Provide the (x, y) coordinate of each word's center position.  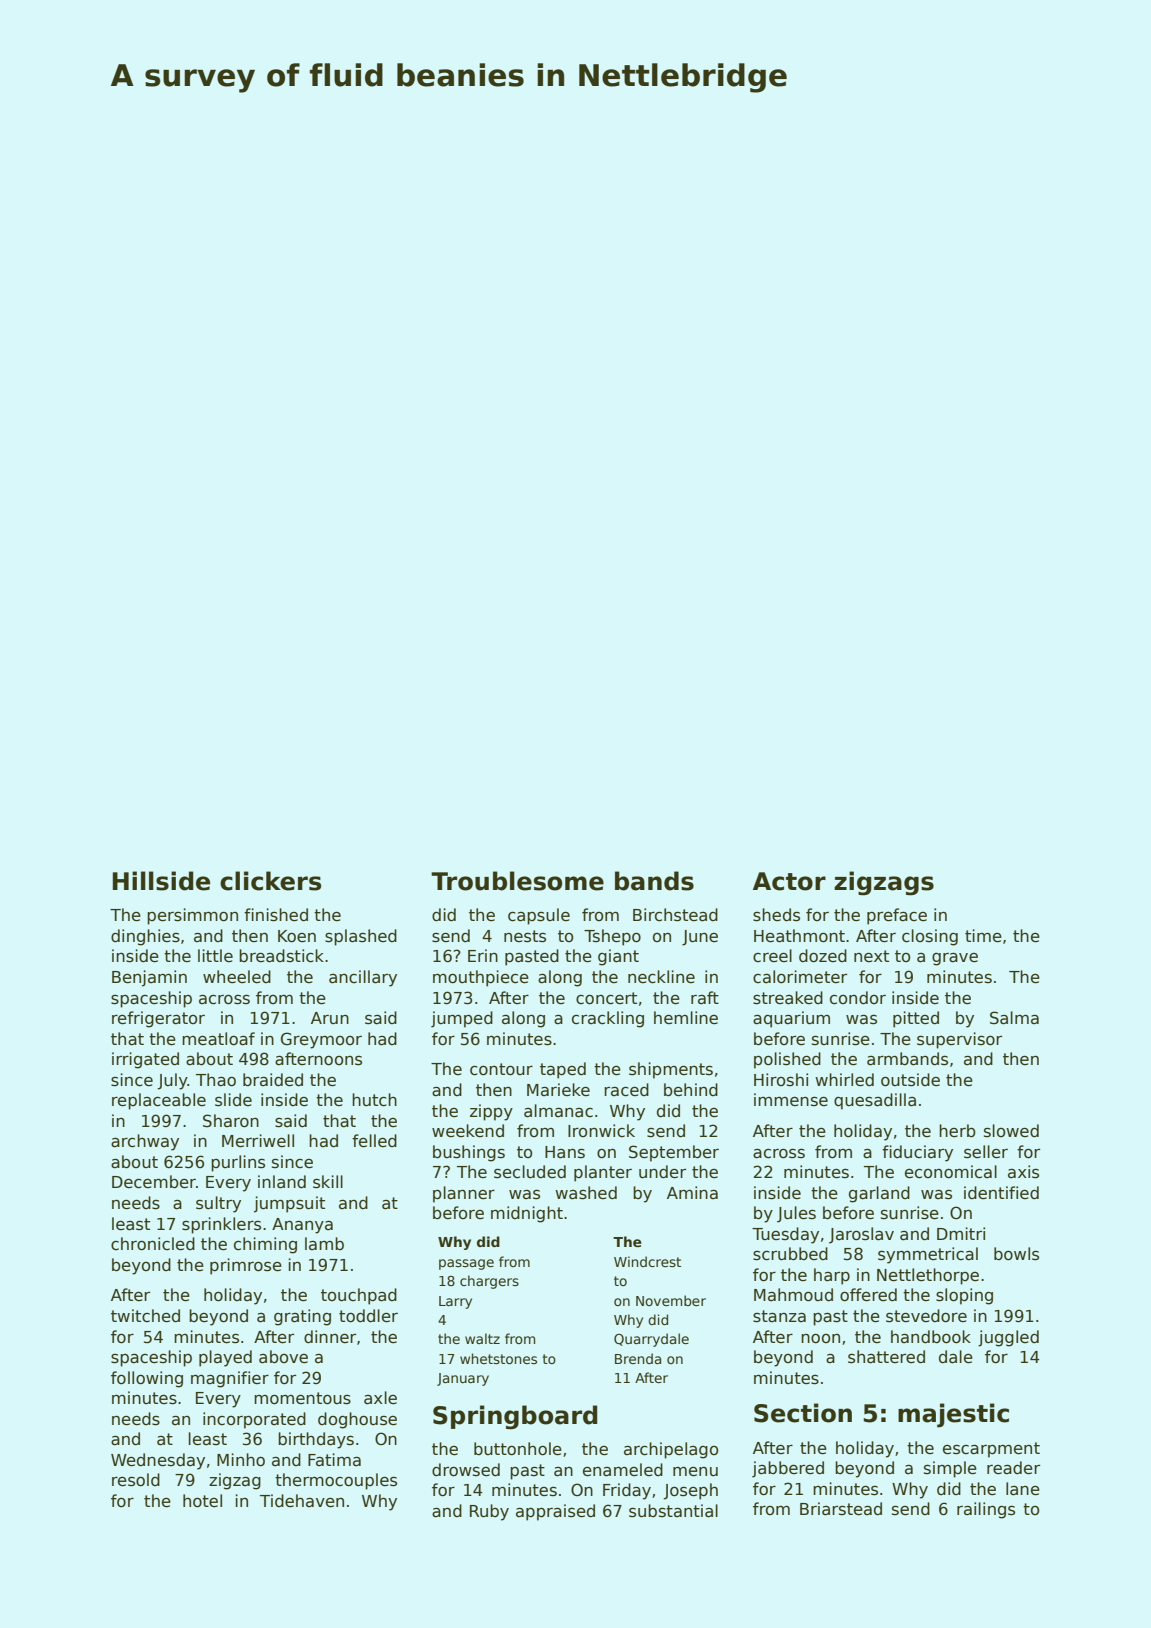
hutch (374, 1100)
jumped (462, 1019)
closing (930, 937)
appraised (555, 1512)
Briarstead (841, 1509)
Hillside (161, 881)
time (983, 935)
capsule (539, 916)
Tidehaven (302, 1500)
